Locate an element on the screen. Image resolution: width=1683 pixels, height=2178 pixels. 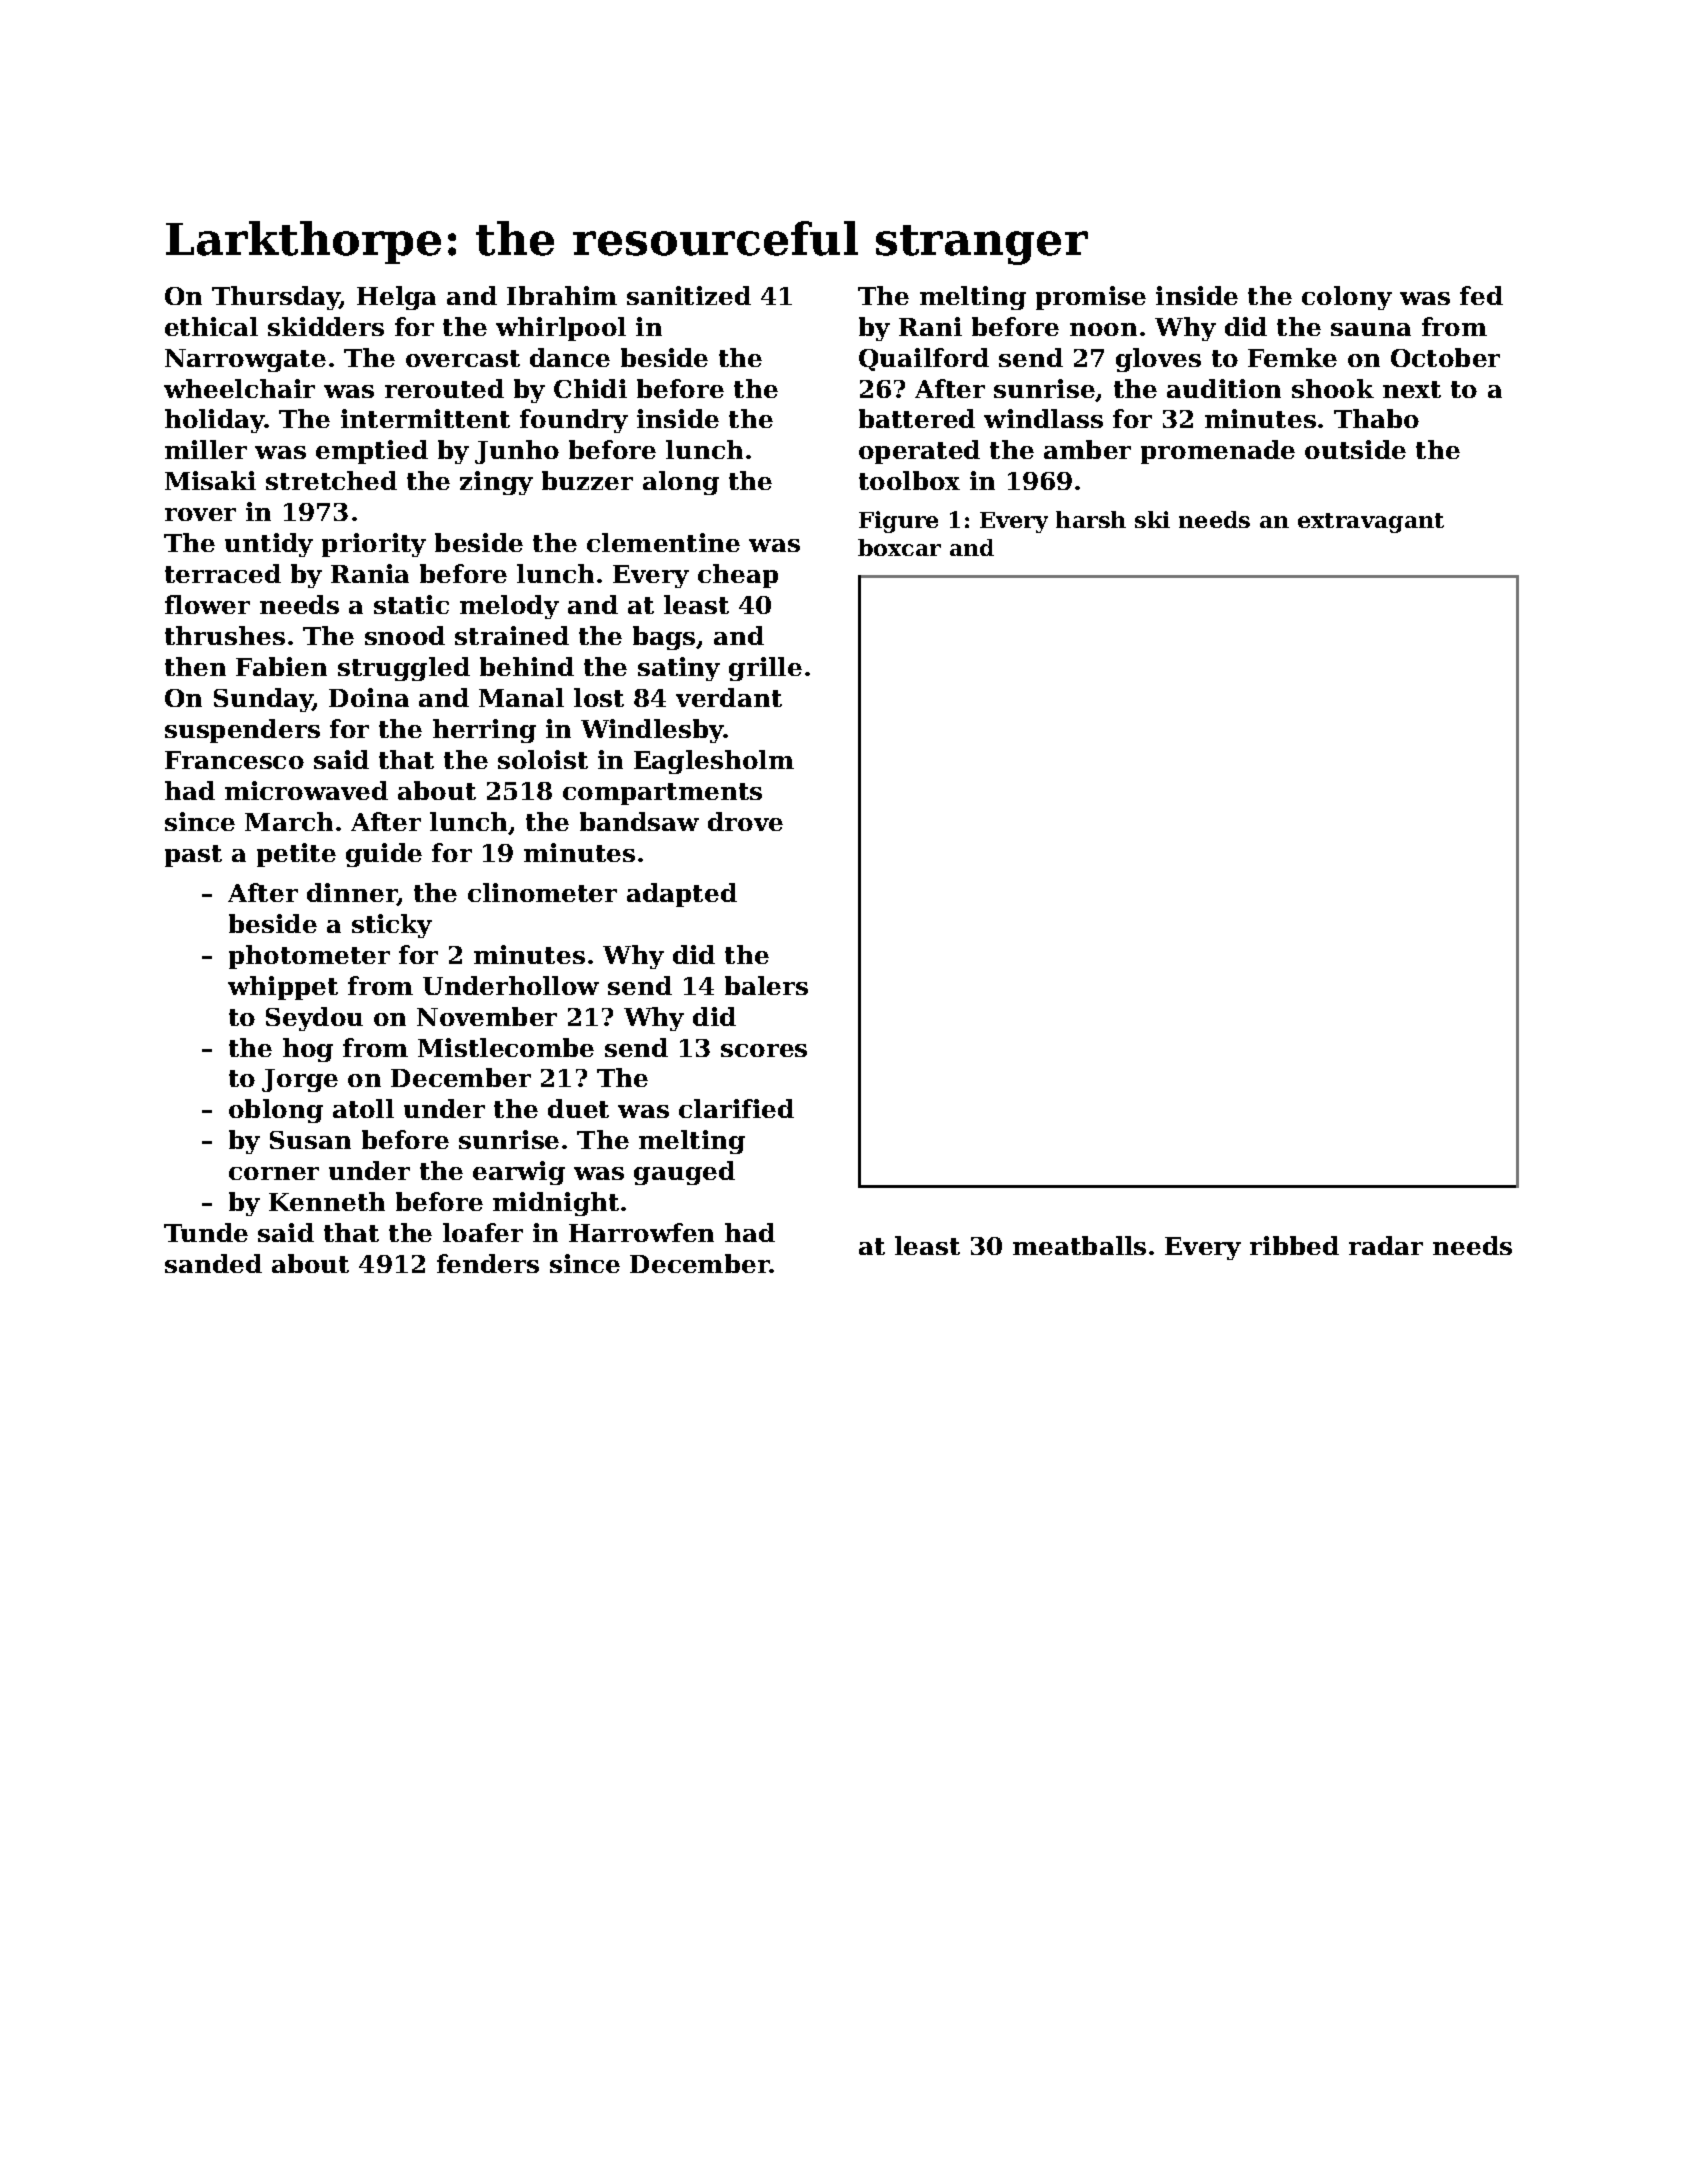
ribbed is located at coordinates (1294, 1245).
